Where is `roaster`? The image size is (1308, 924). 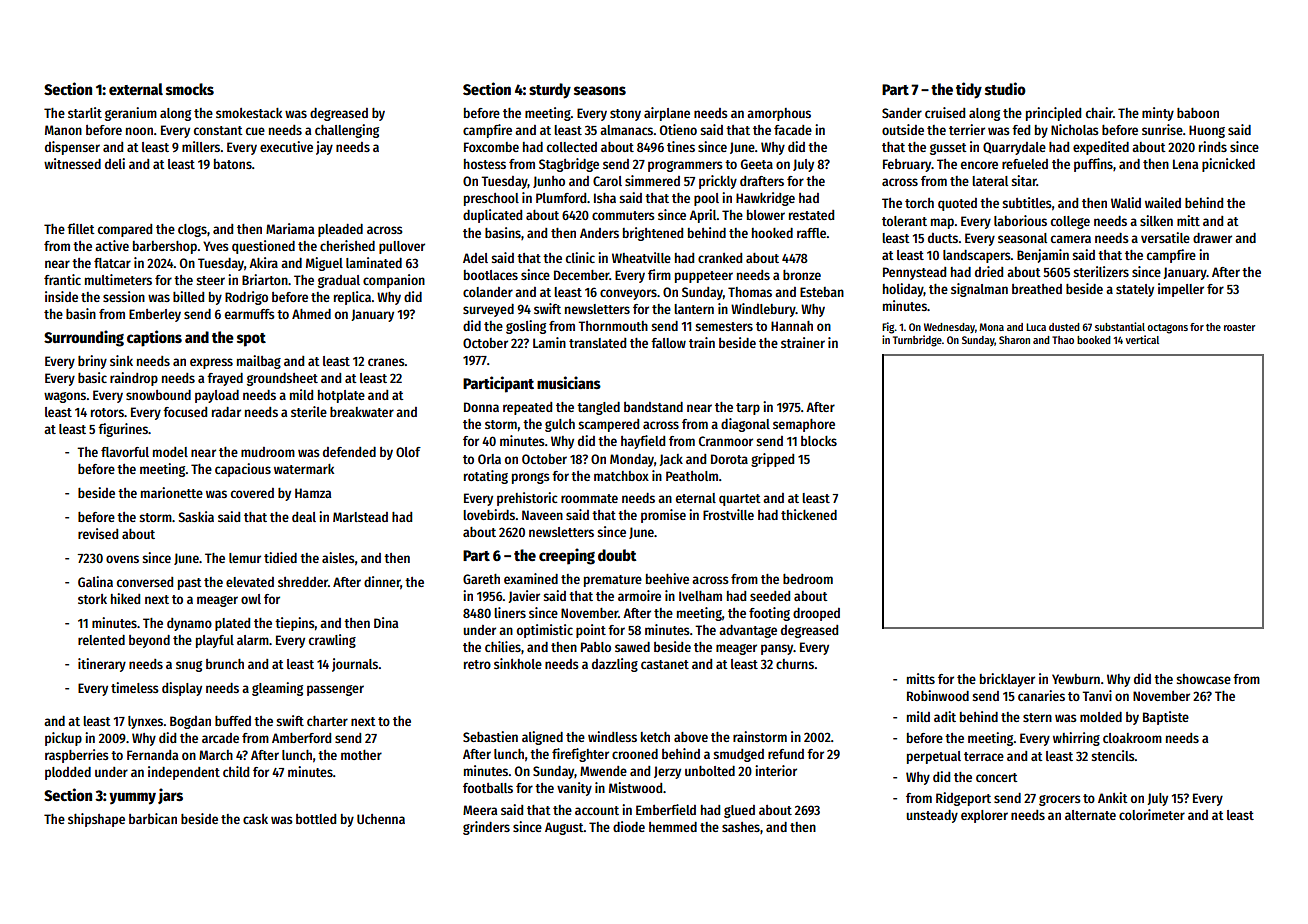 roaster is located at coordinates (1239, 327).
